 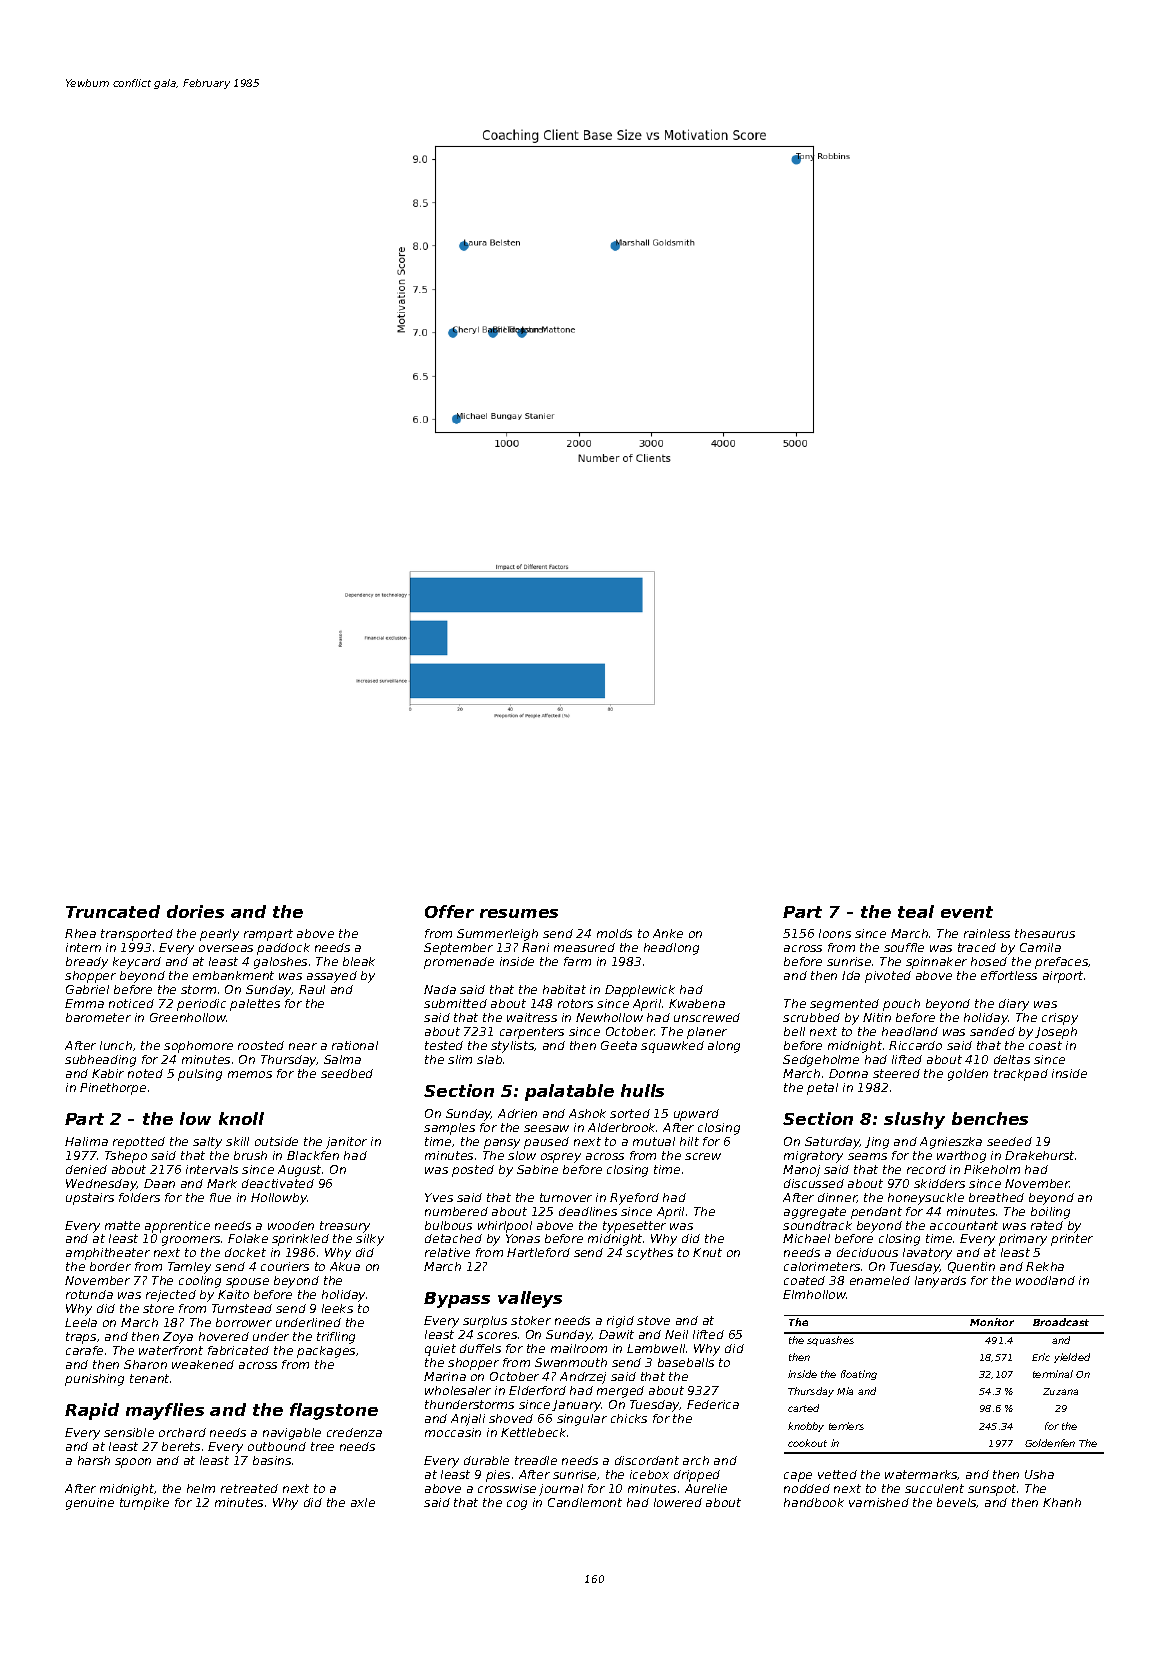 What do you see at coordinates (144, 1504) in the screenshot?
I see `turnpike` at bounding box center [144, 1504].
